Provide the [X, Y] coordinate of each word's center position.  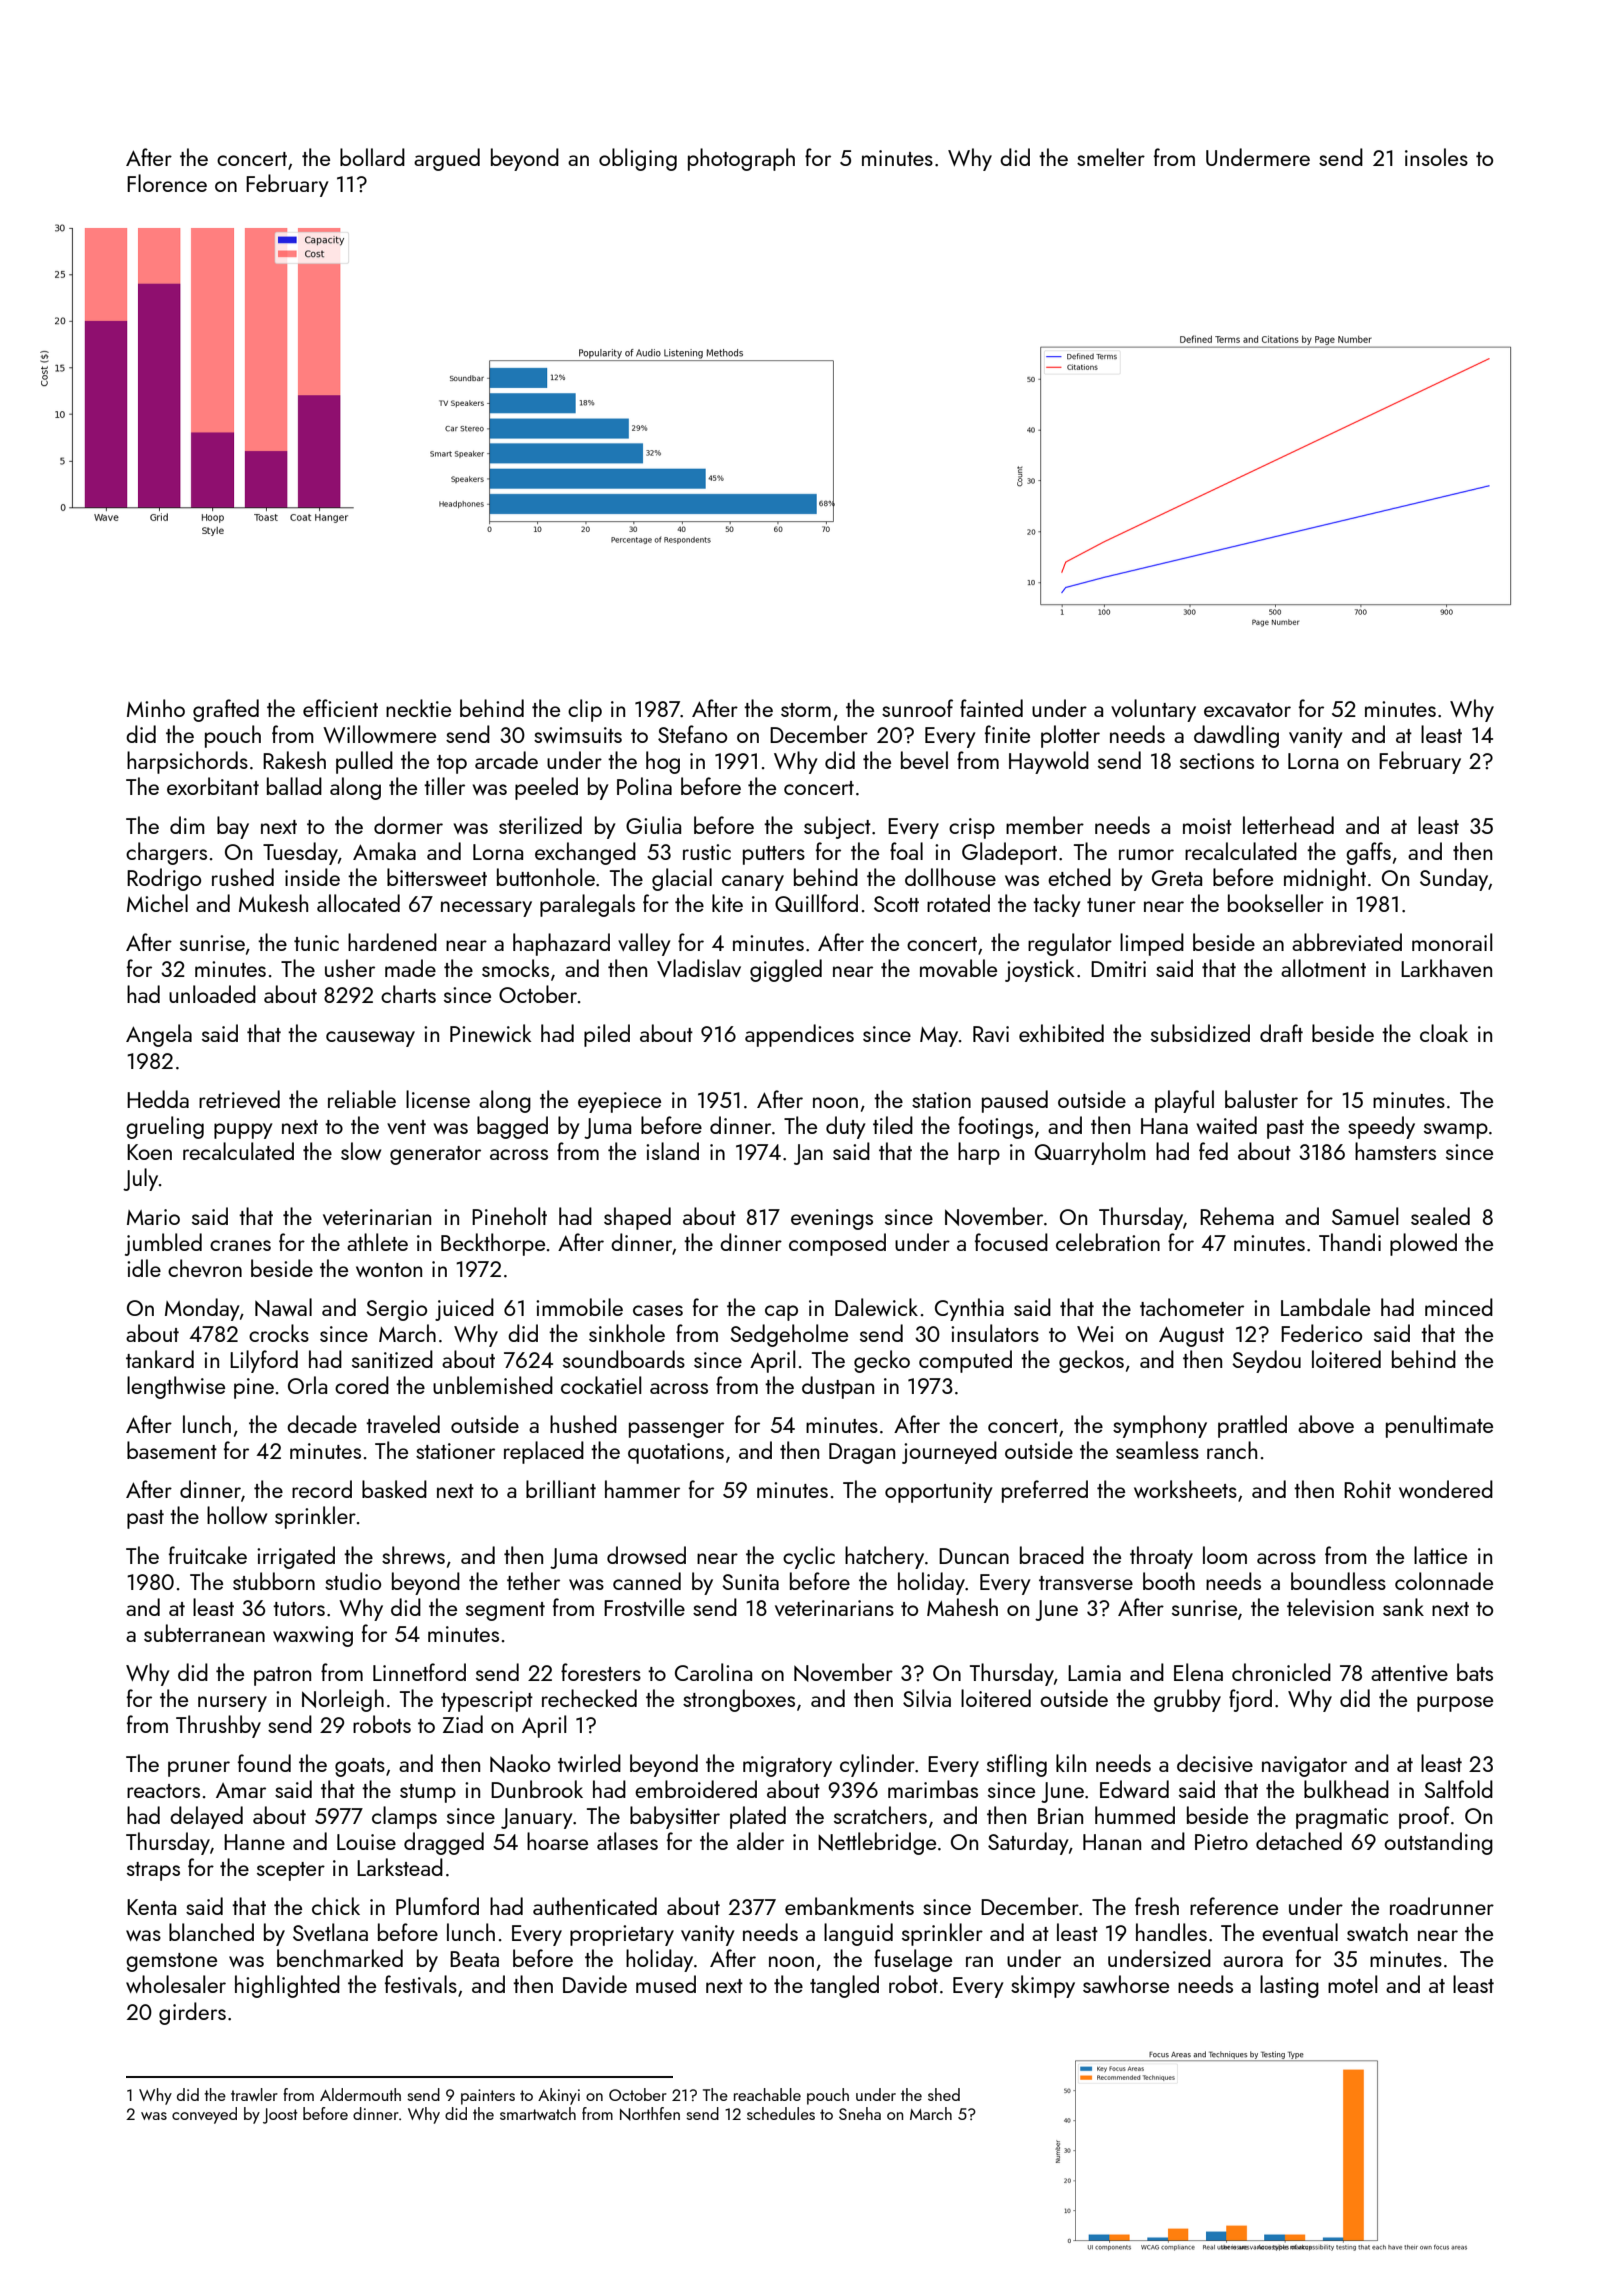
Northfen [650, 2114]
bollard [372, 157]
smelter [1111, 157]
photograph [741, 159]
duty [846, 1127]
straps [153, 1871]
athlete [377, 1242]
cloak [1444, 1033]
